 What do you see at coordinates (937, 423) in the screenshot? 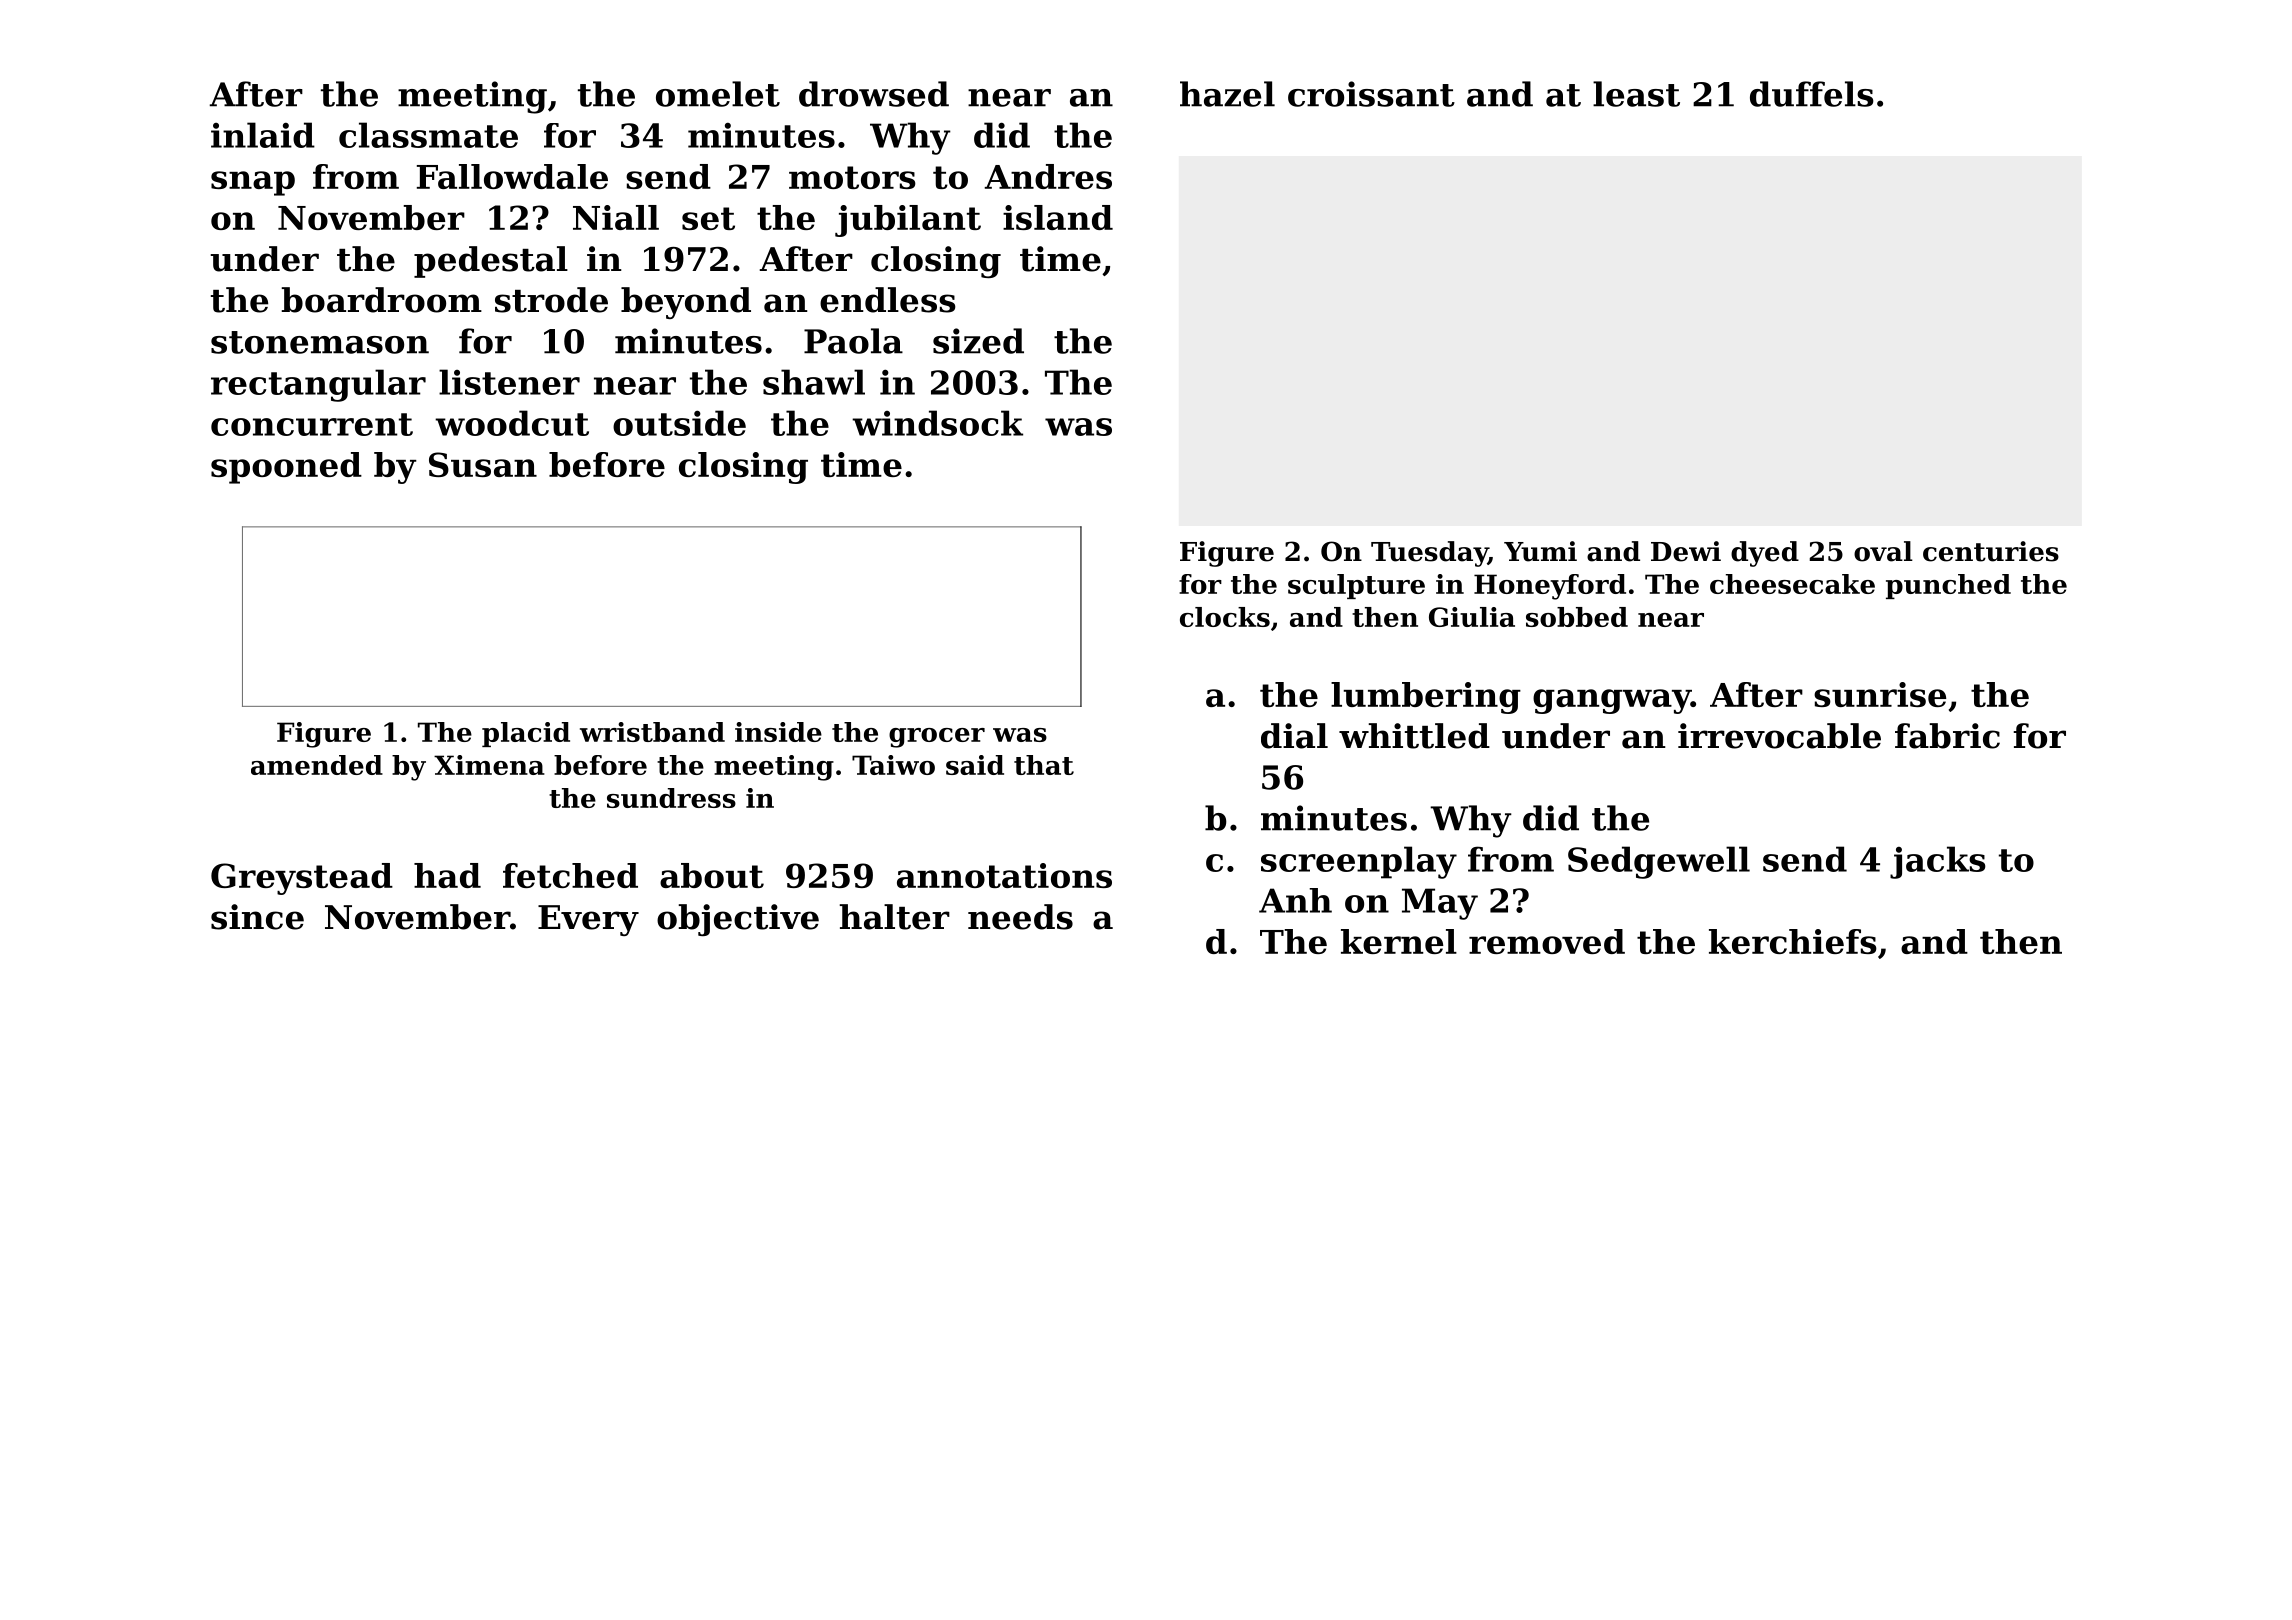
I see `windsock` at bounding box center [937, 423].
